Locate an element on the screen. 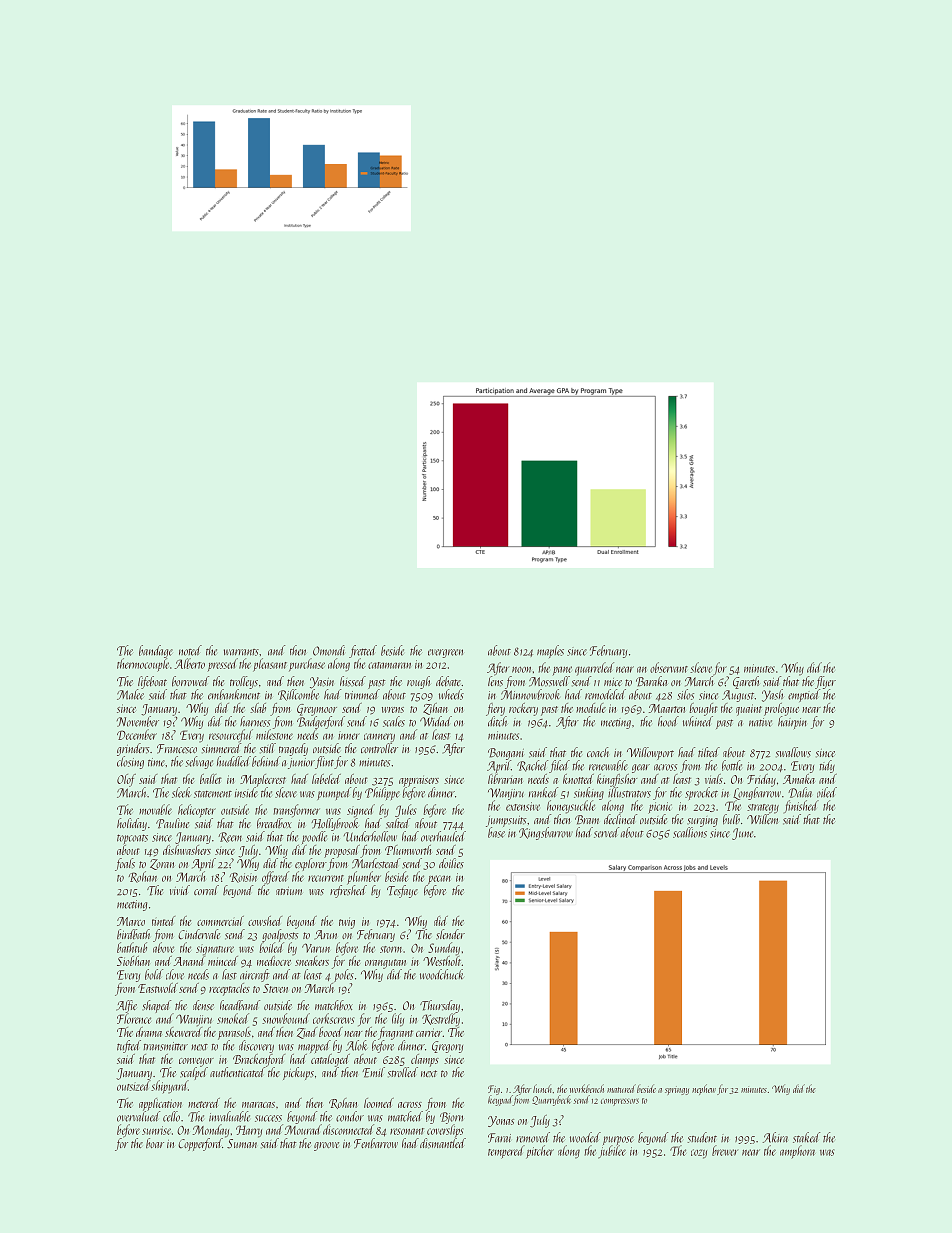 The image size is (952, 1233). slender is located at coordinates (450, 934).
